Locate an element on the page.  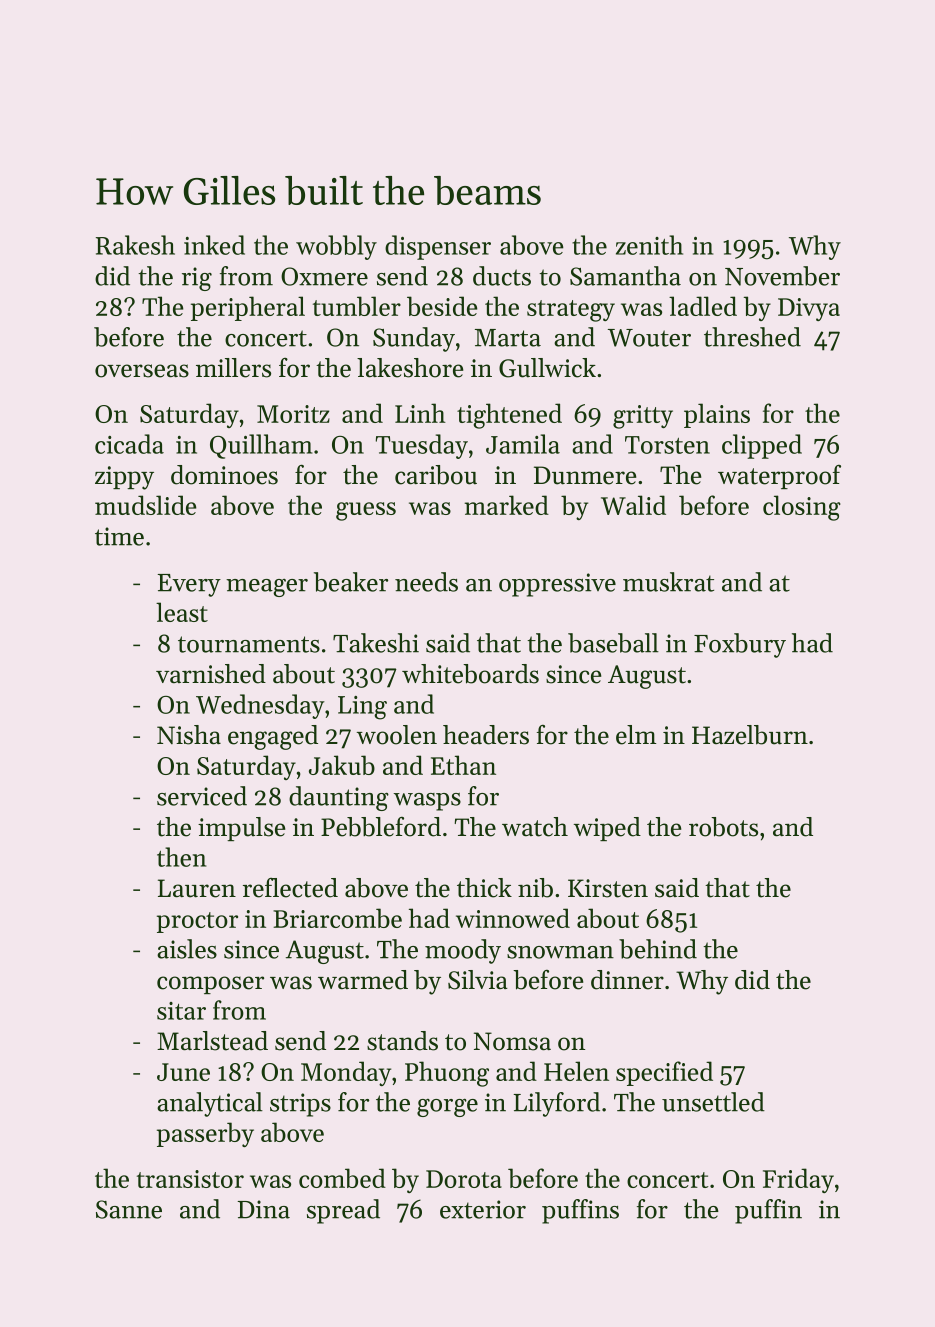
dispenser is located at coordinates (438, 247).
